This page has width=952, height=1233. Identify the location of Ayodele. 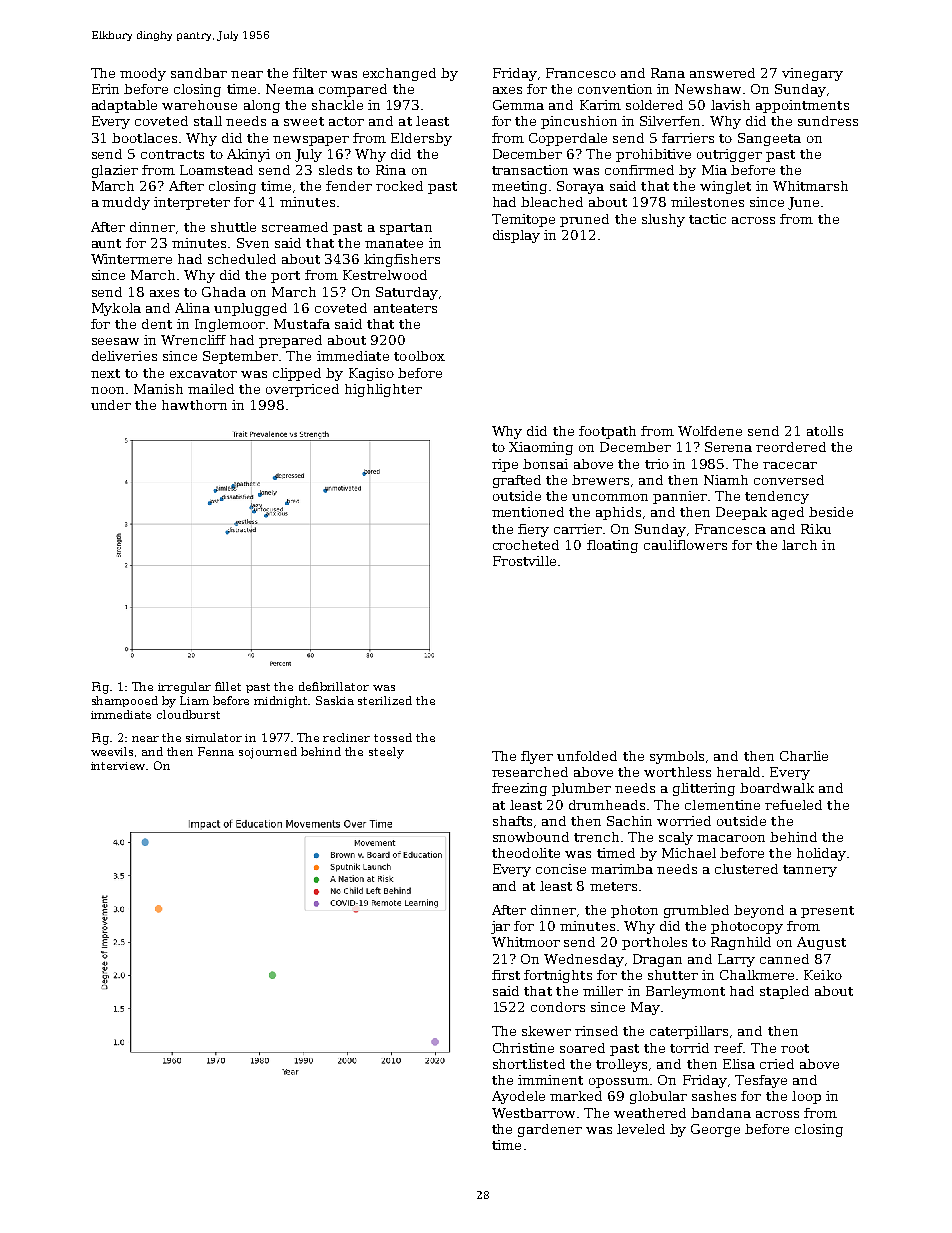
(518, 1097).
